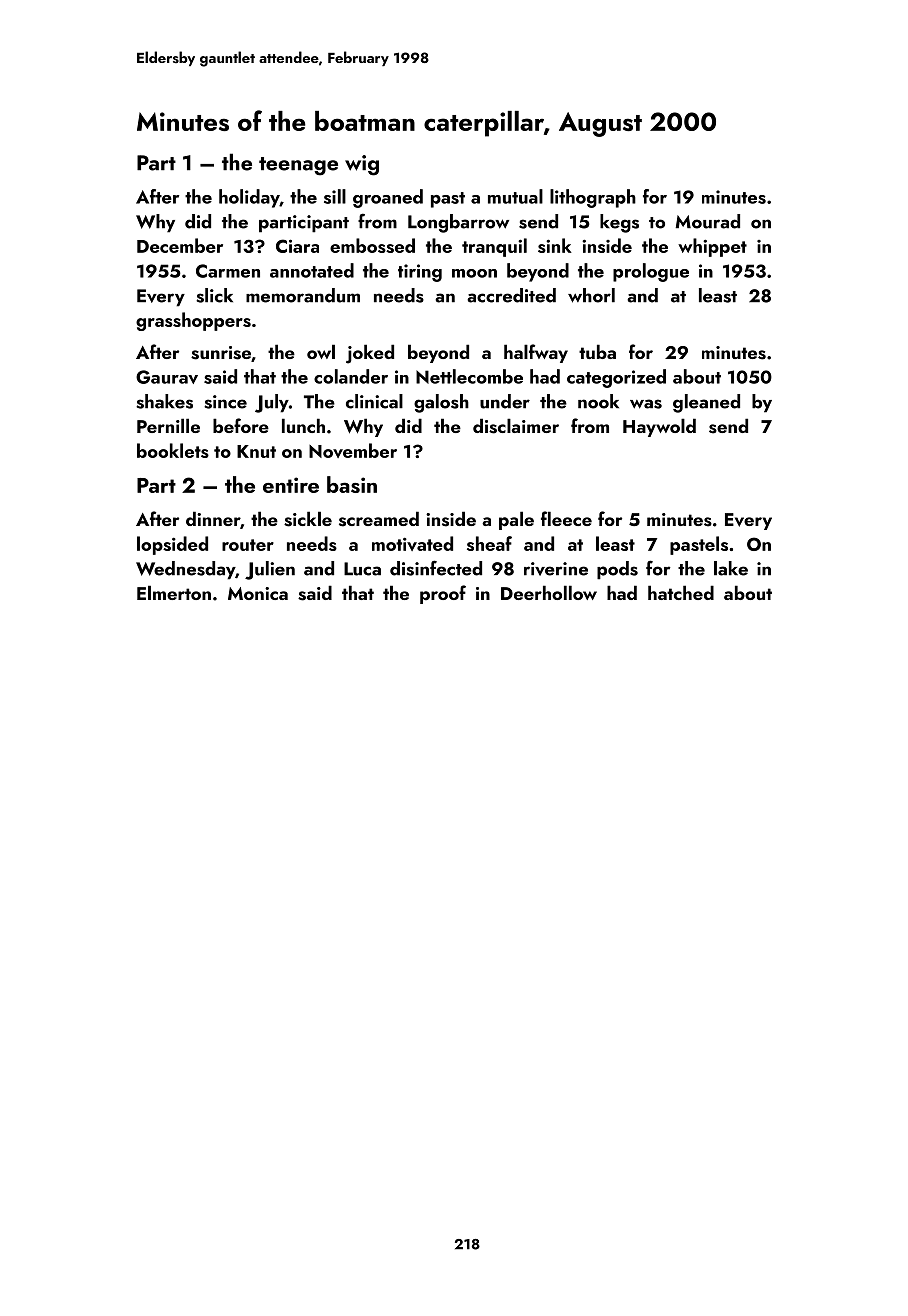  I want to click on memorandum, so click(303, 295).
